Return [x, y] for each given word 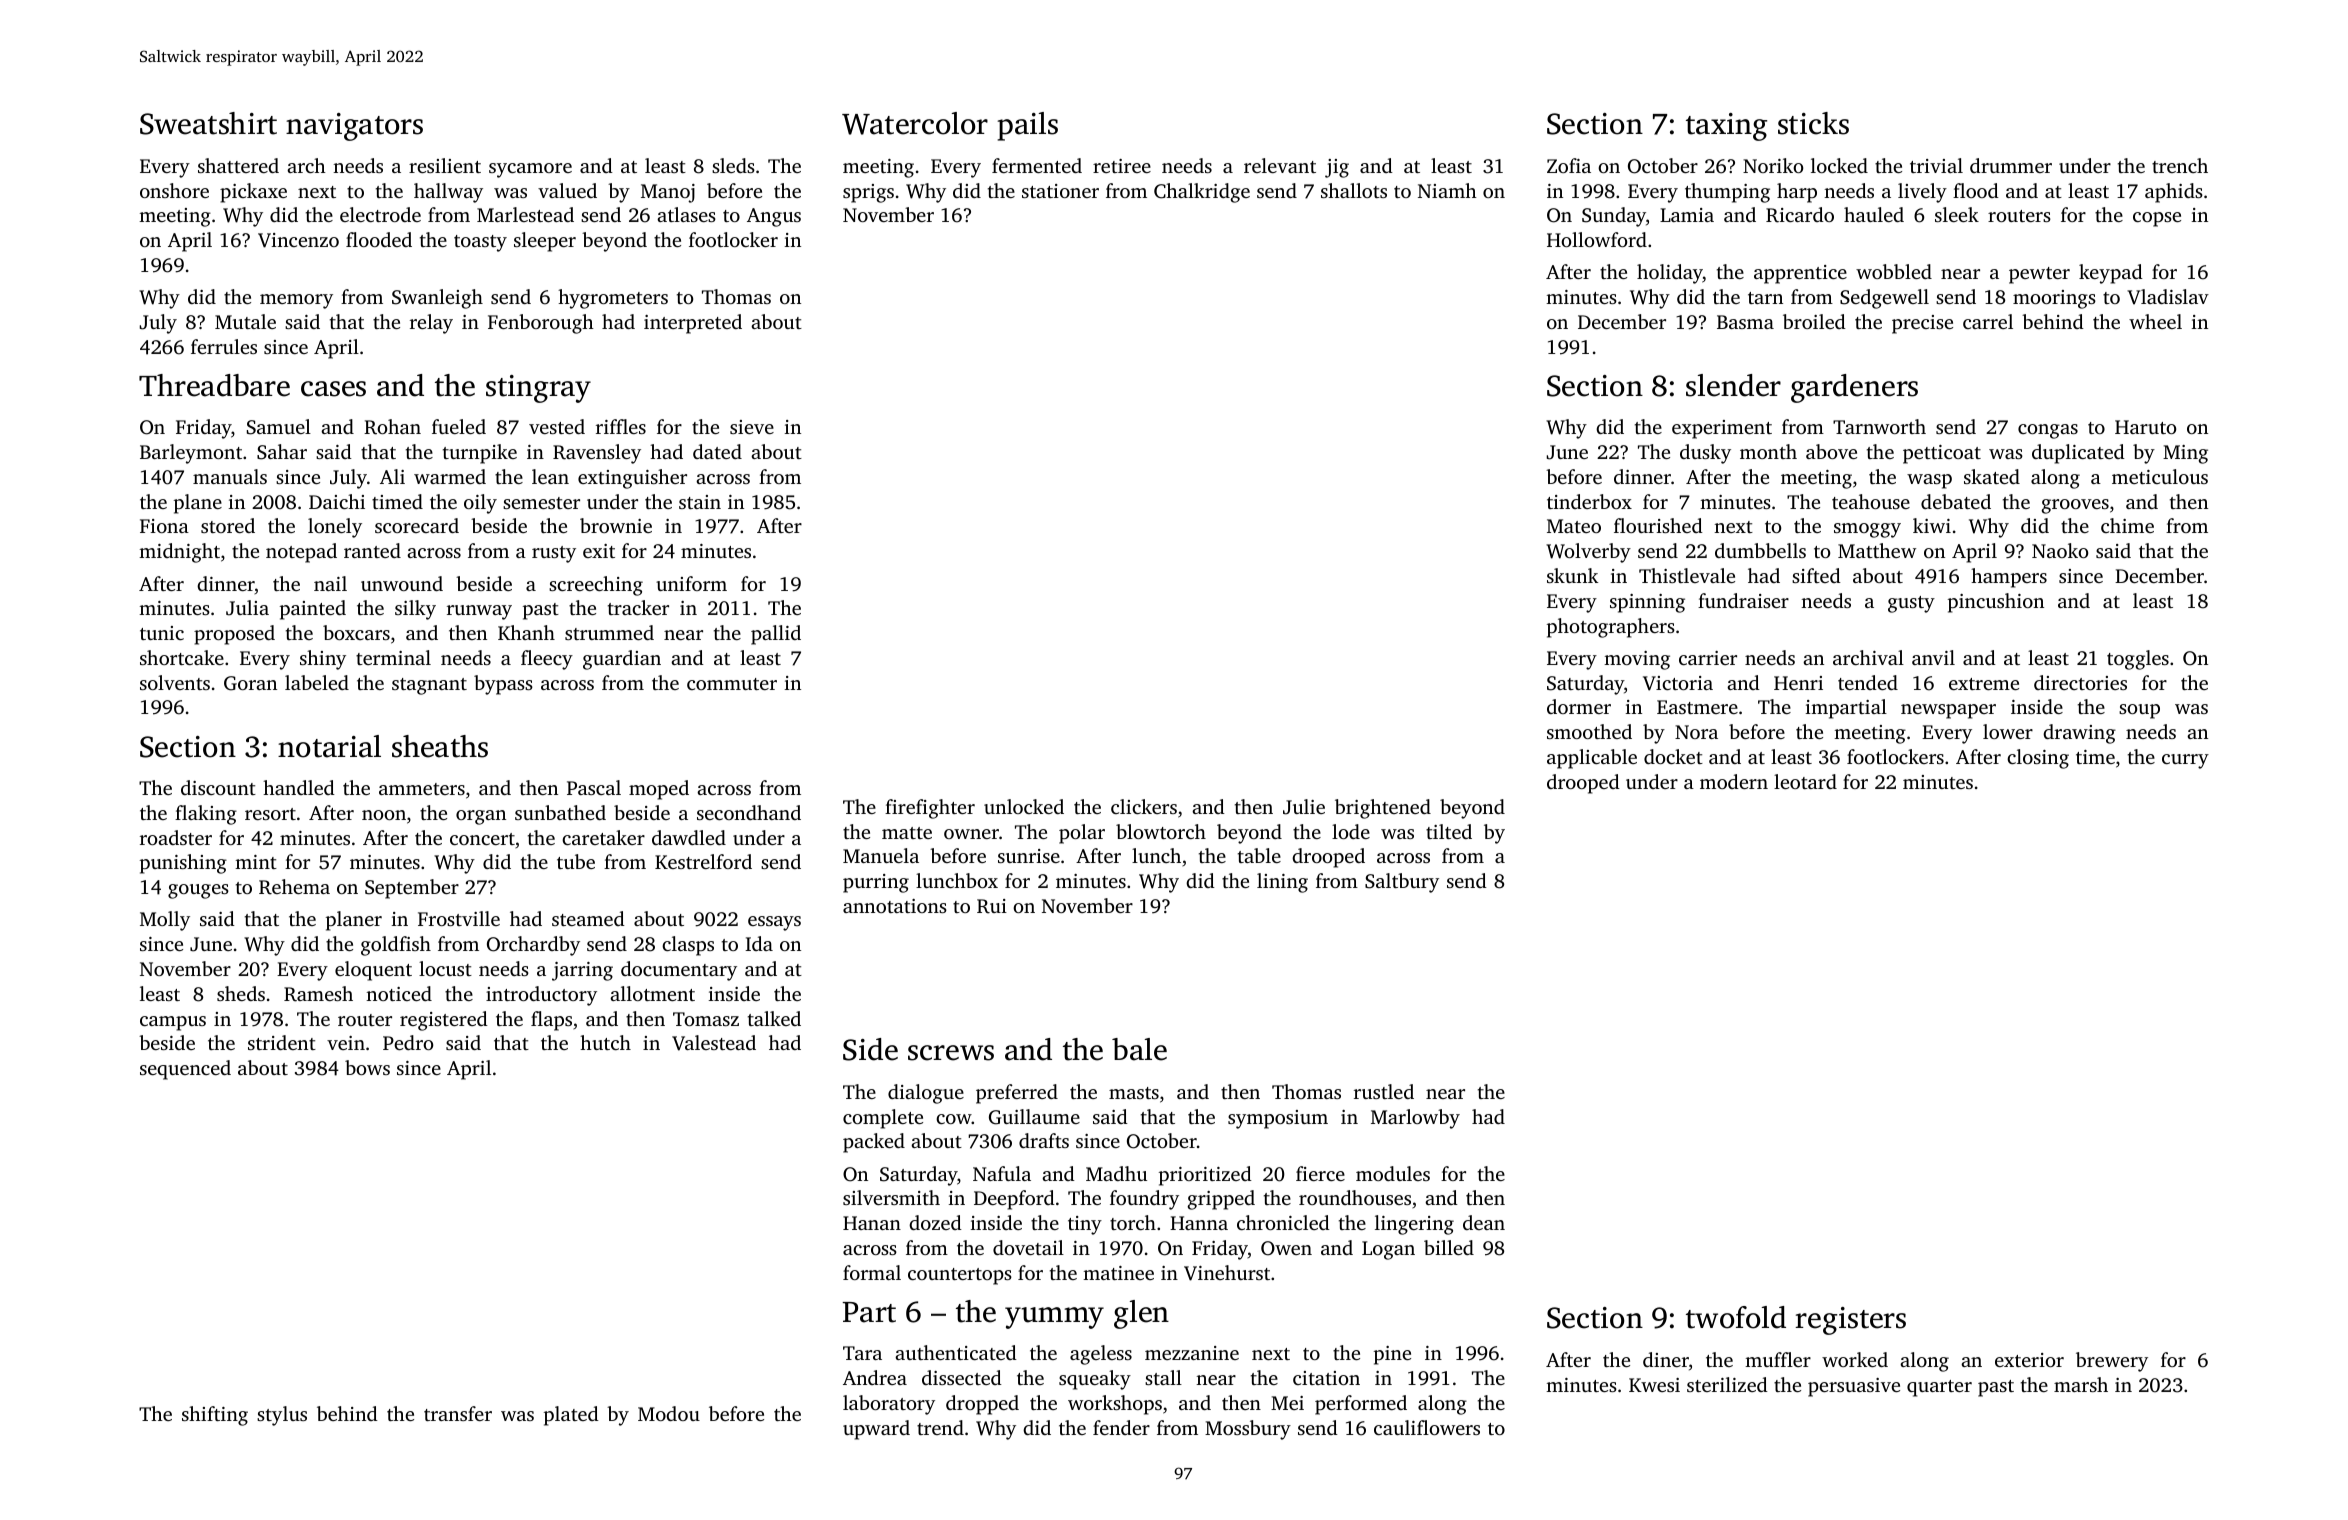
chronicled [1283, 1222]
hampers [2009, 578]
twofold [1736, 1317]
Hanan [872, 1223]
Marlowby [1415, 1119]
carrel [1988, 321]
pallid [776, 635]
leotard [1805, 781]
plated [571, 1416]
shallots [1354, 190]
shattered [238, 165]
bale [1139, 1049]
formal [872, 1272]
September [412, 889]
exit [599, 551]
